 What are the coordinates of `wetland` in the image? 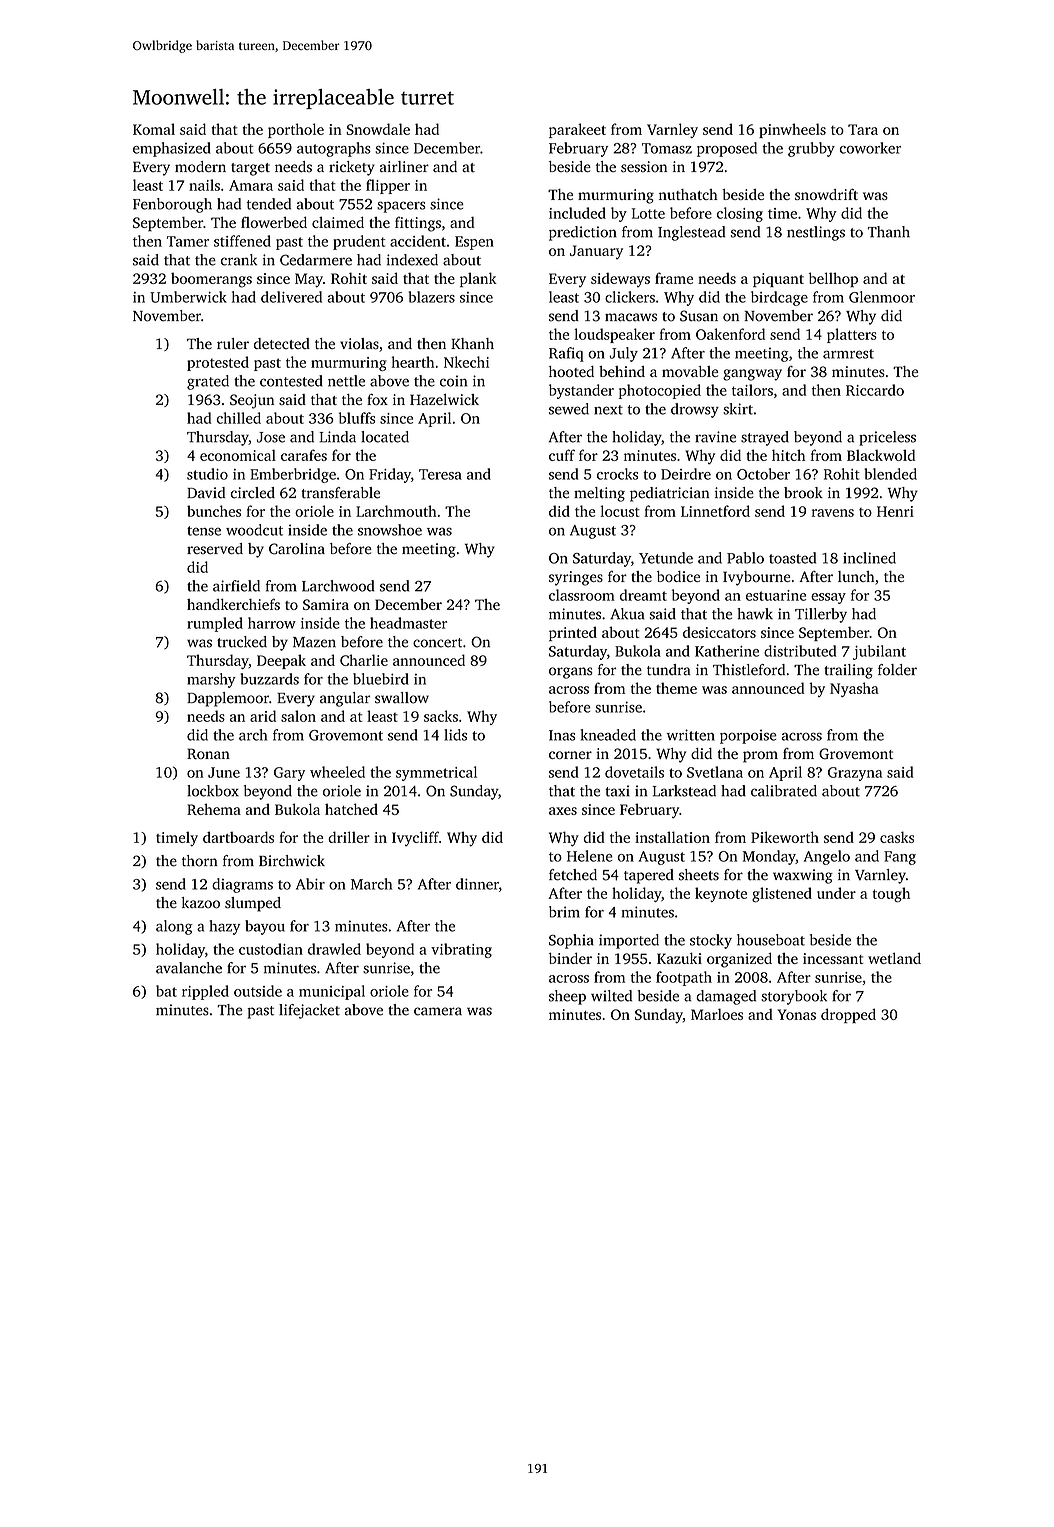 It's located at (894, 958).
